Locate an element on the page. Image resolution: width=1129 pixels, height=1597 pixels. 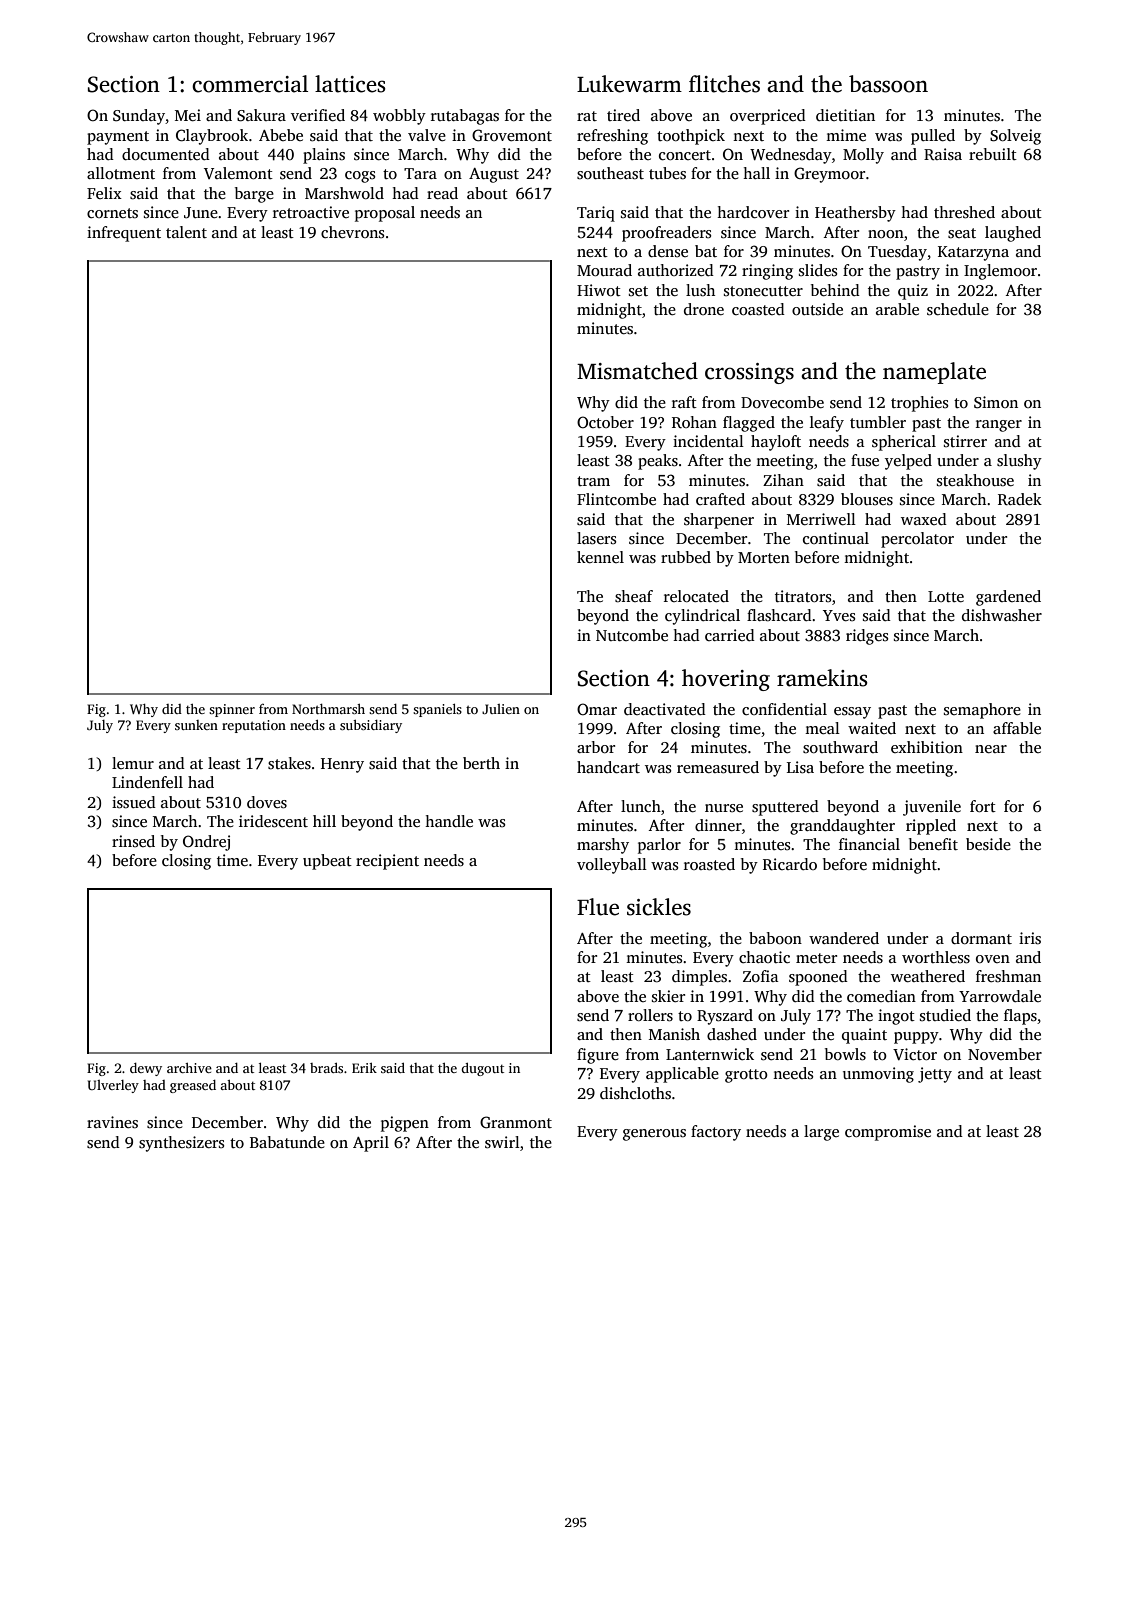
commercial is located at coordinates (250, 84).
